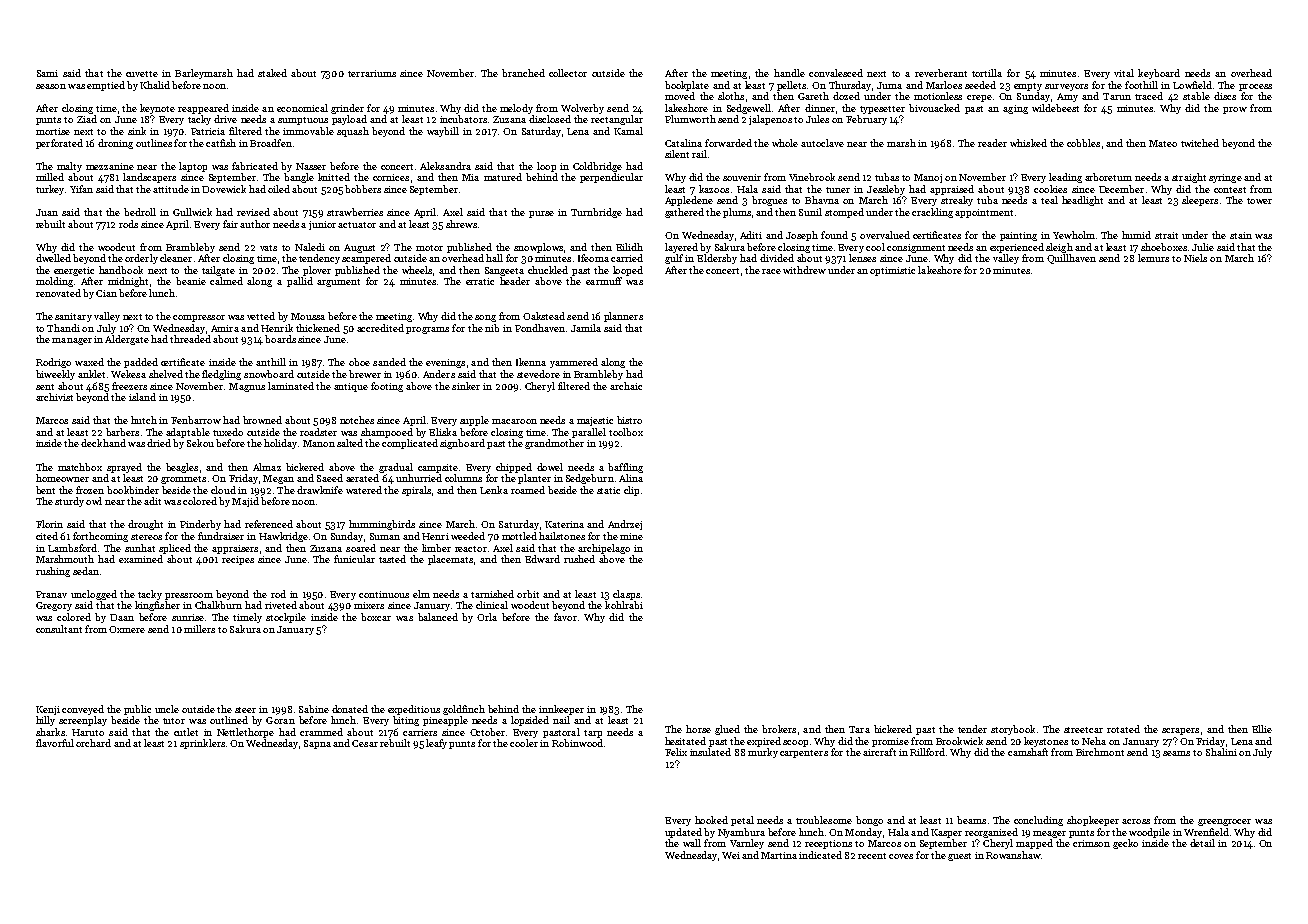  What do you see at coordinates (626, 595) in the page?
I see `clasps` at bounding box center [626, 595].
